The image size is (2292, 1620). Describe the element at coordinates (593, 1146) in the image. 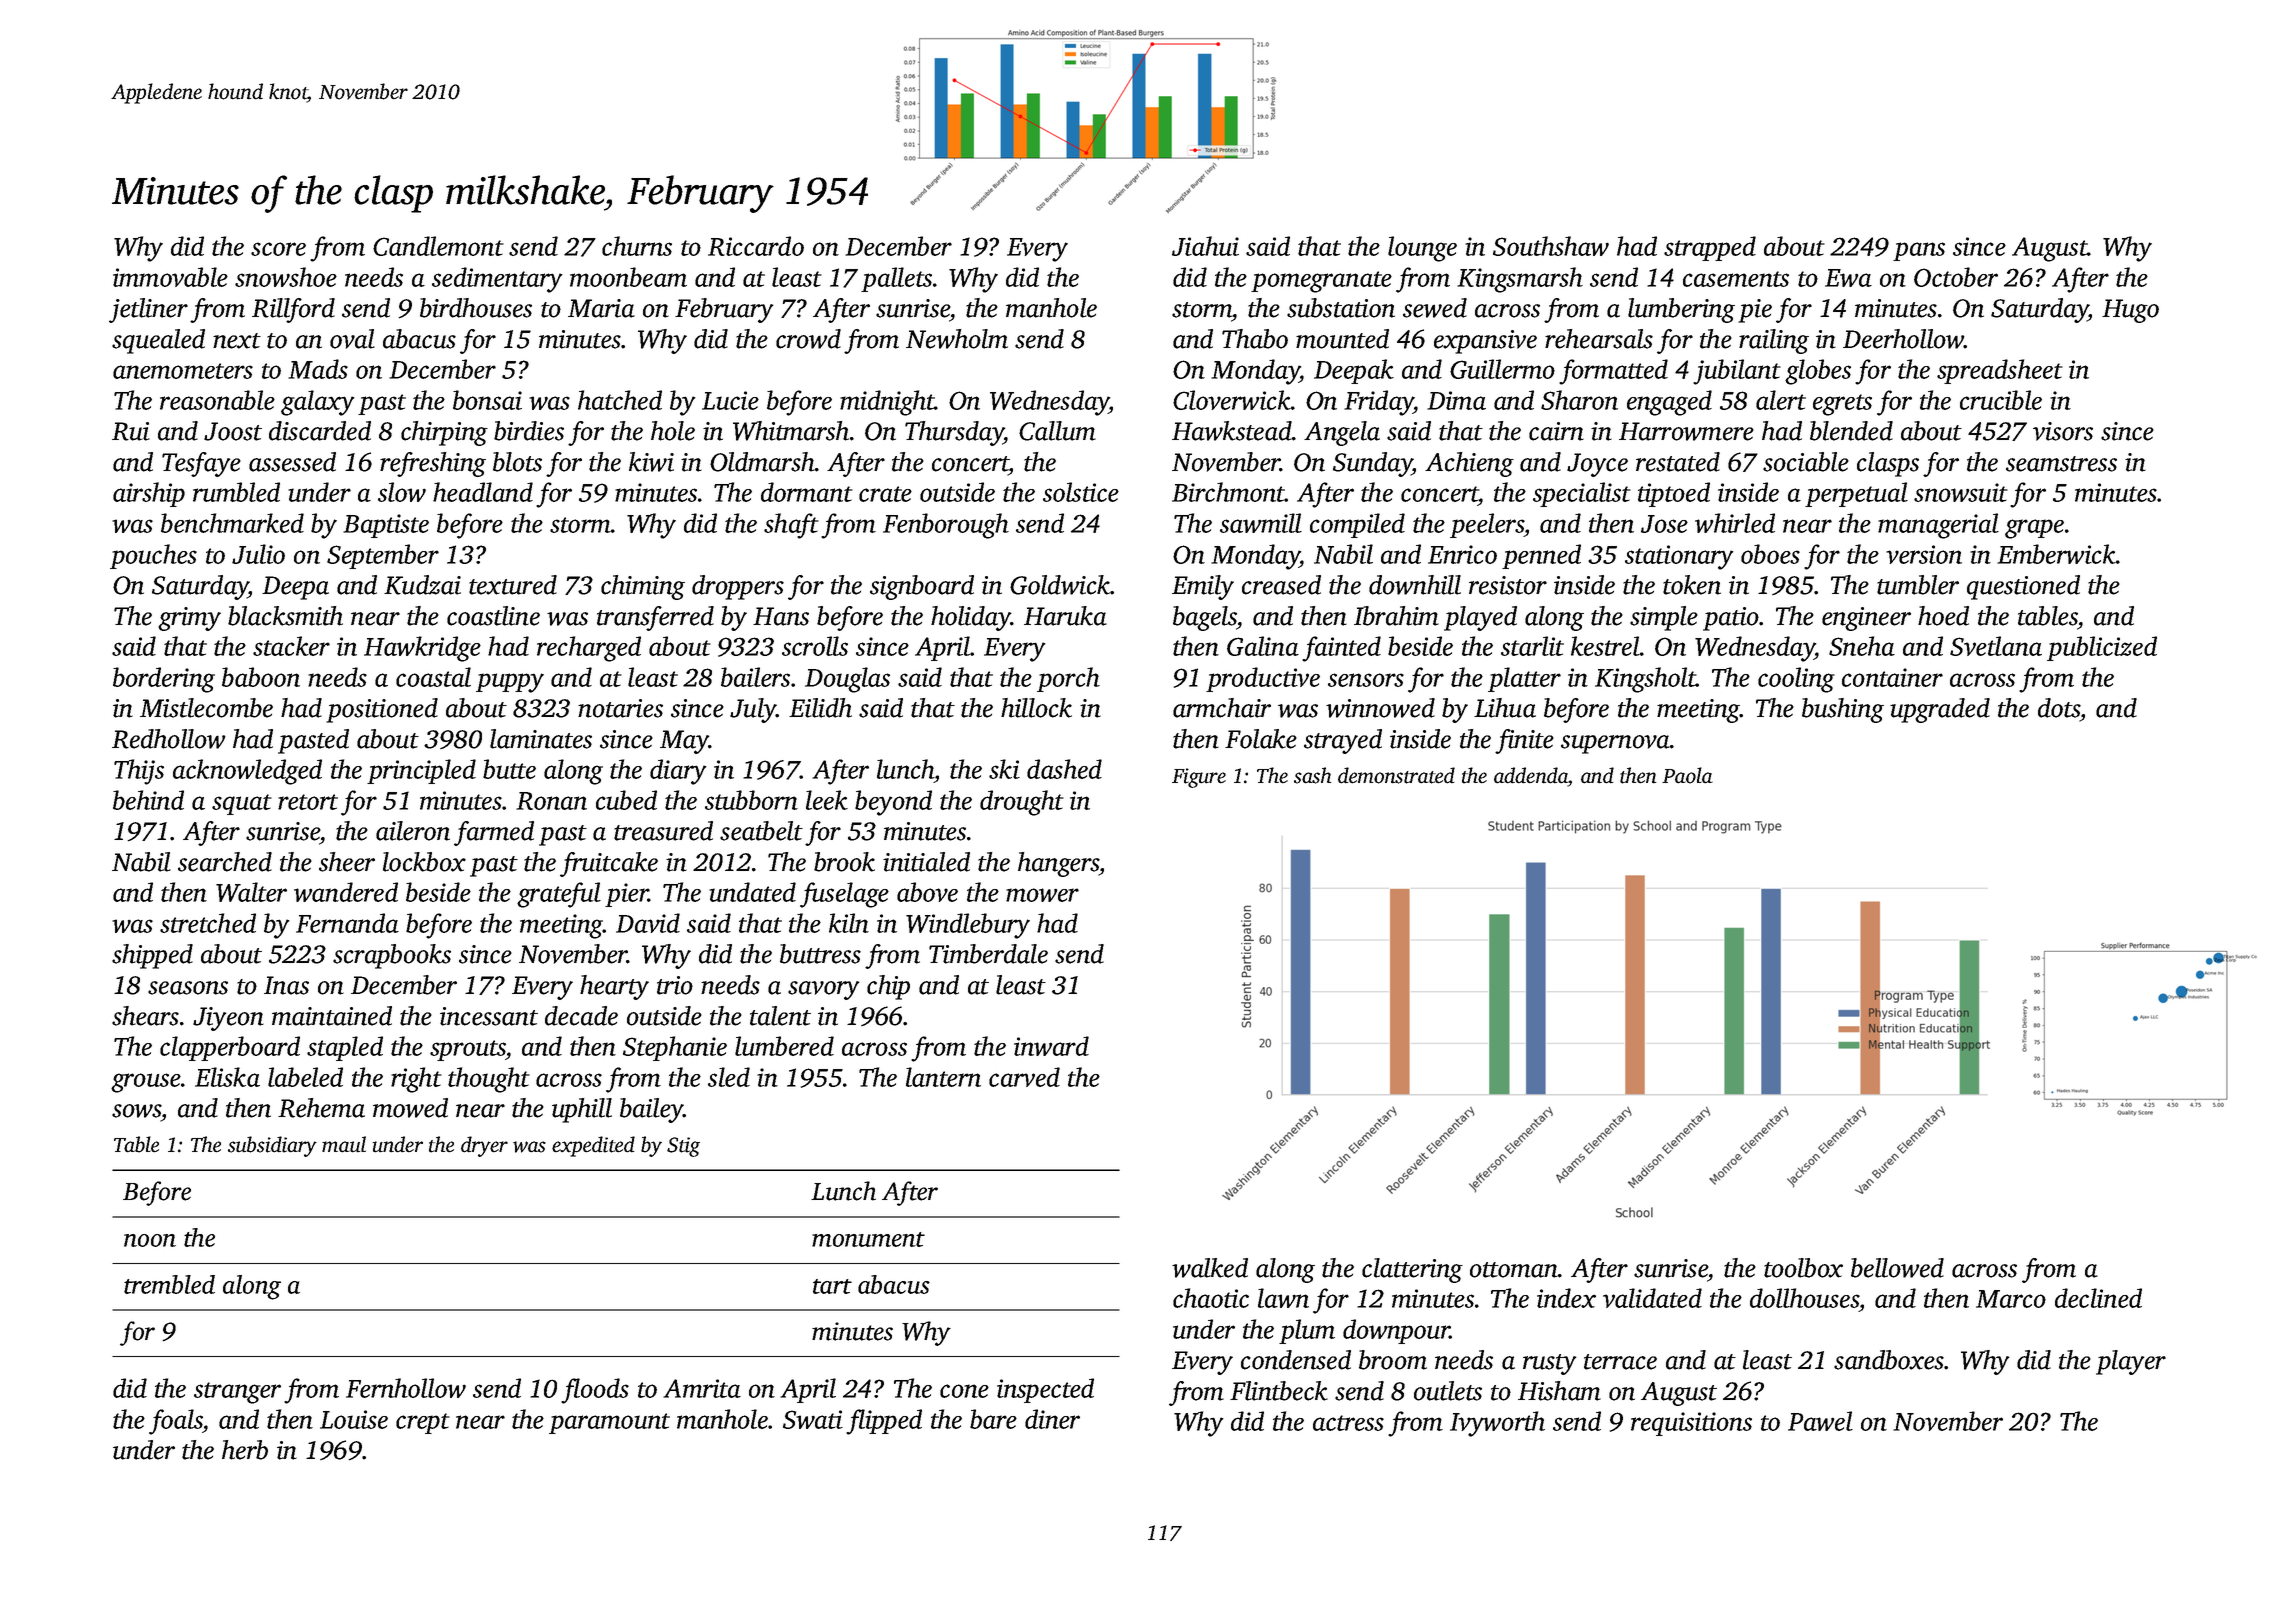

I see `expedited` at that location.
